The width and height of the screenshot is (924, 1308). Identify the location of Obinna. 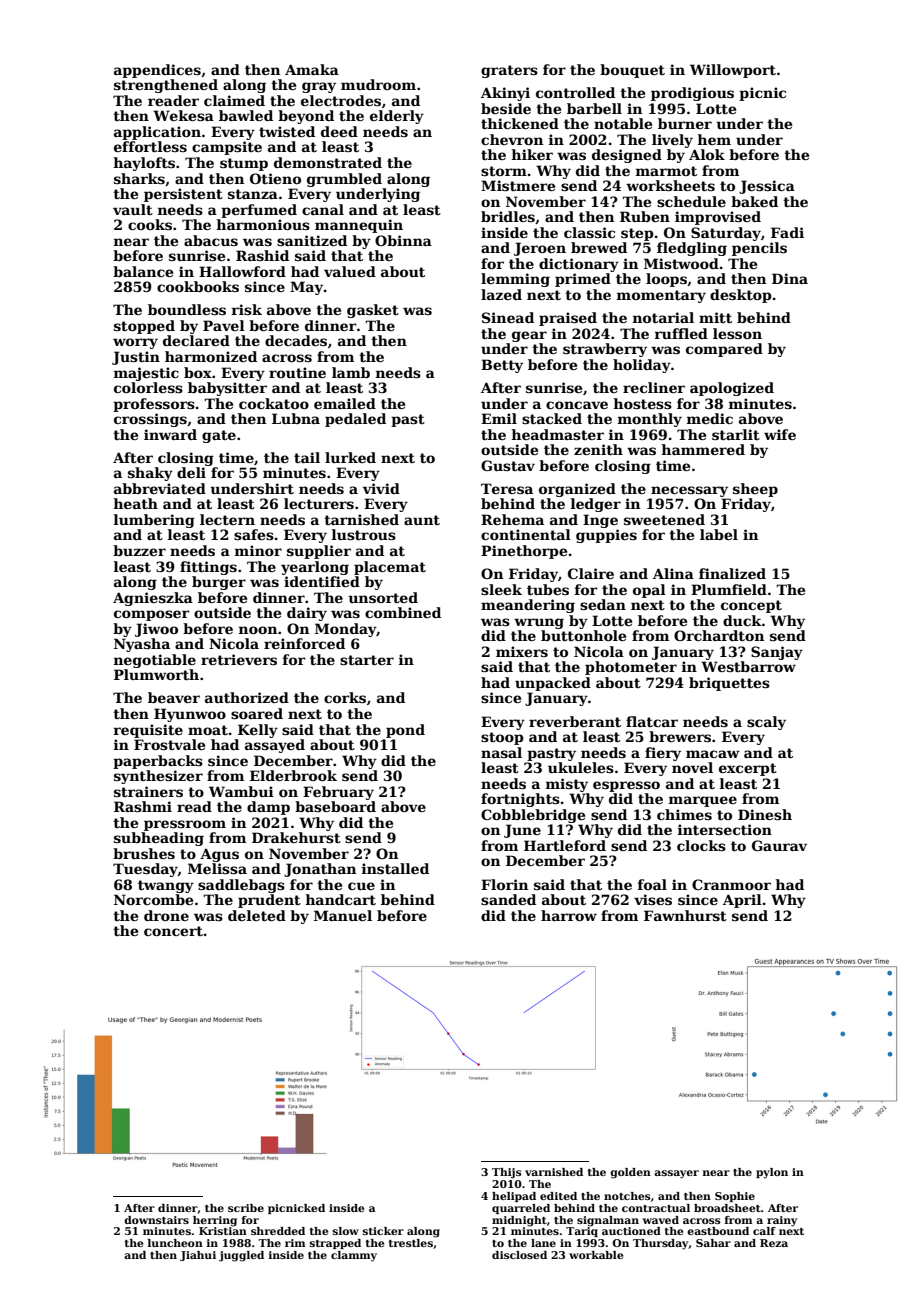
(403, 240).
